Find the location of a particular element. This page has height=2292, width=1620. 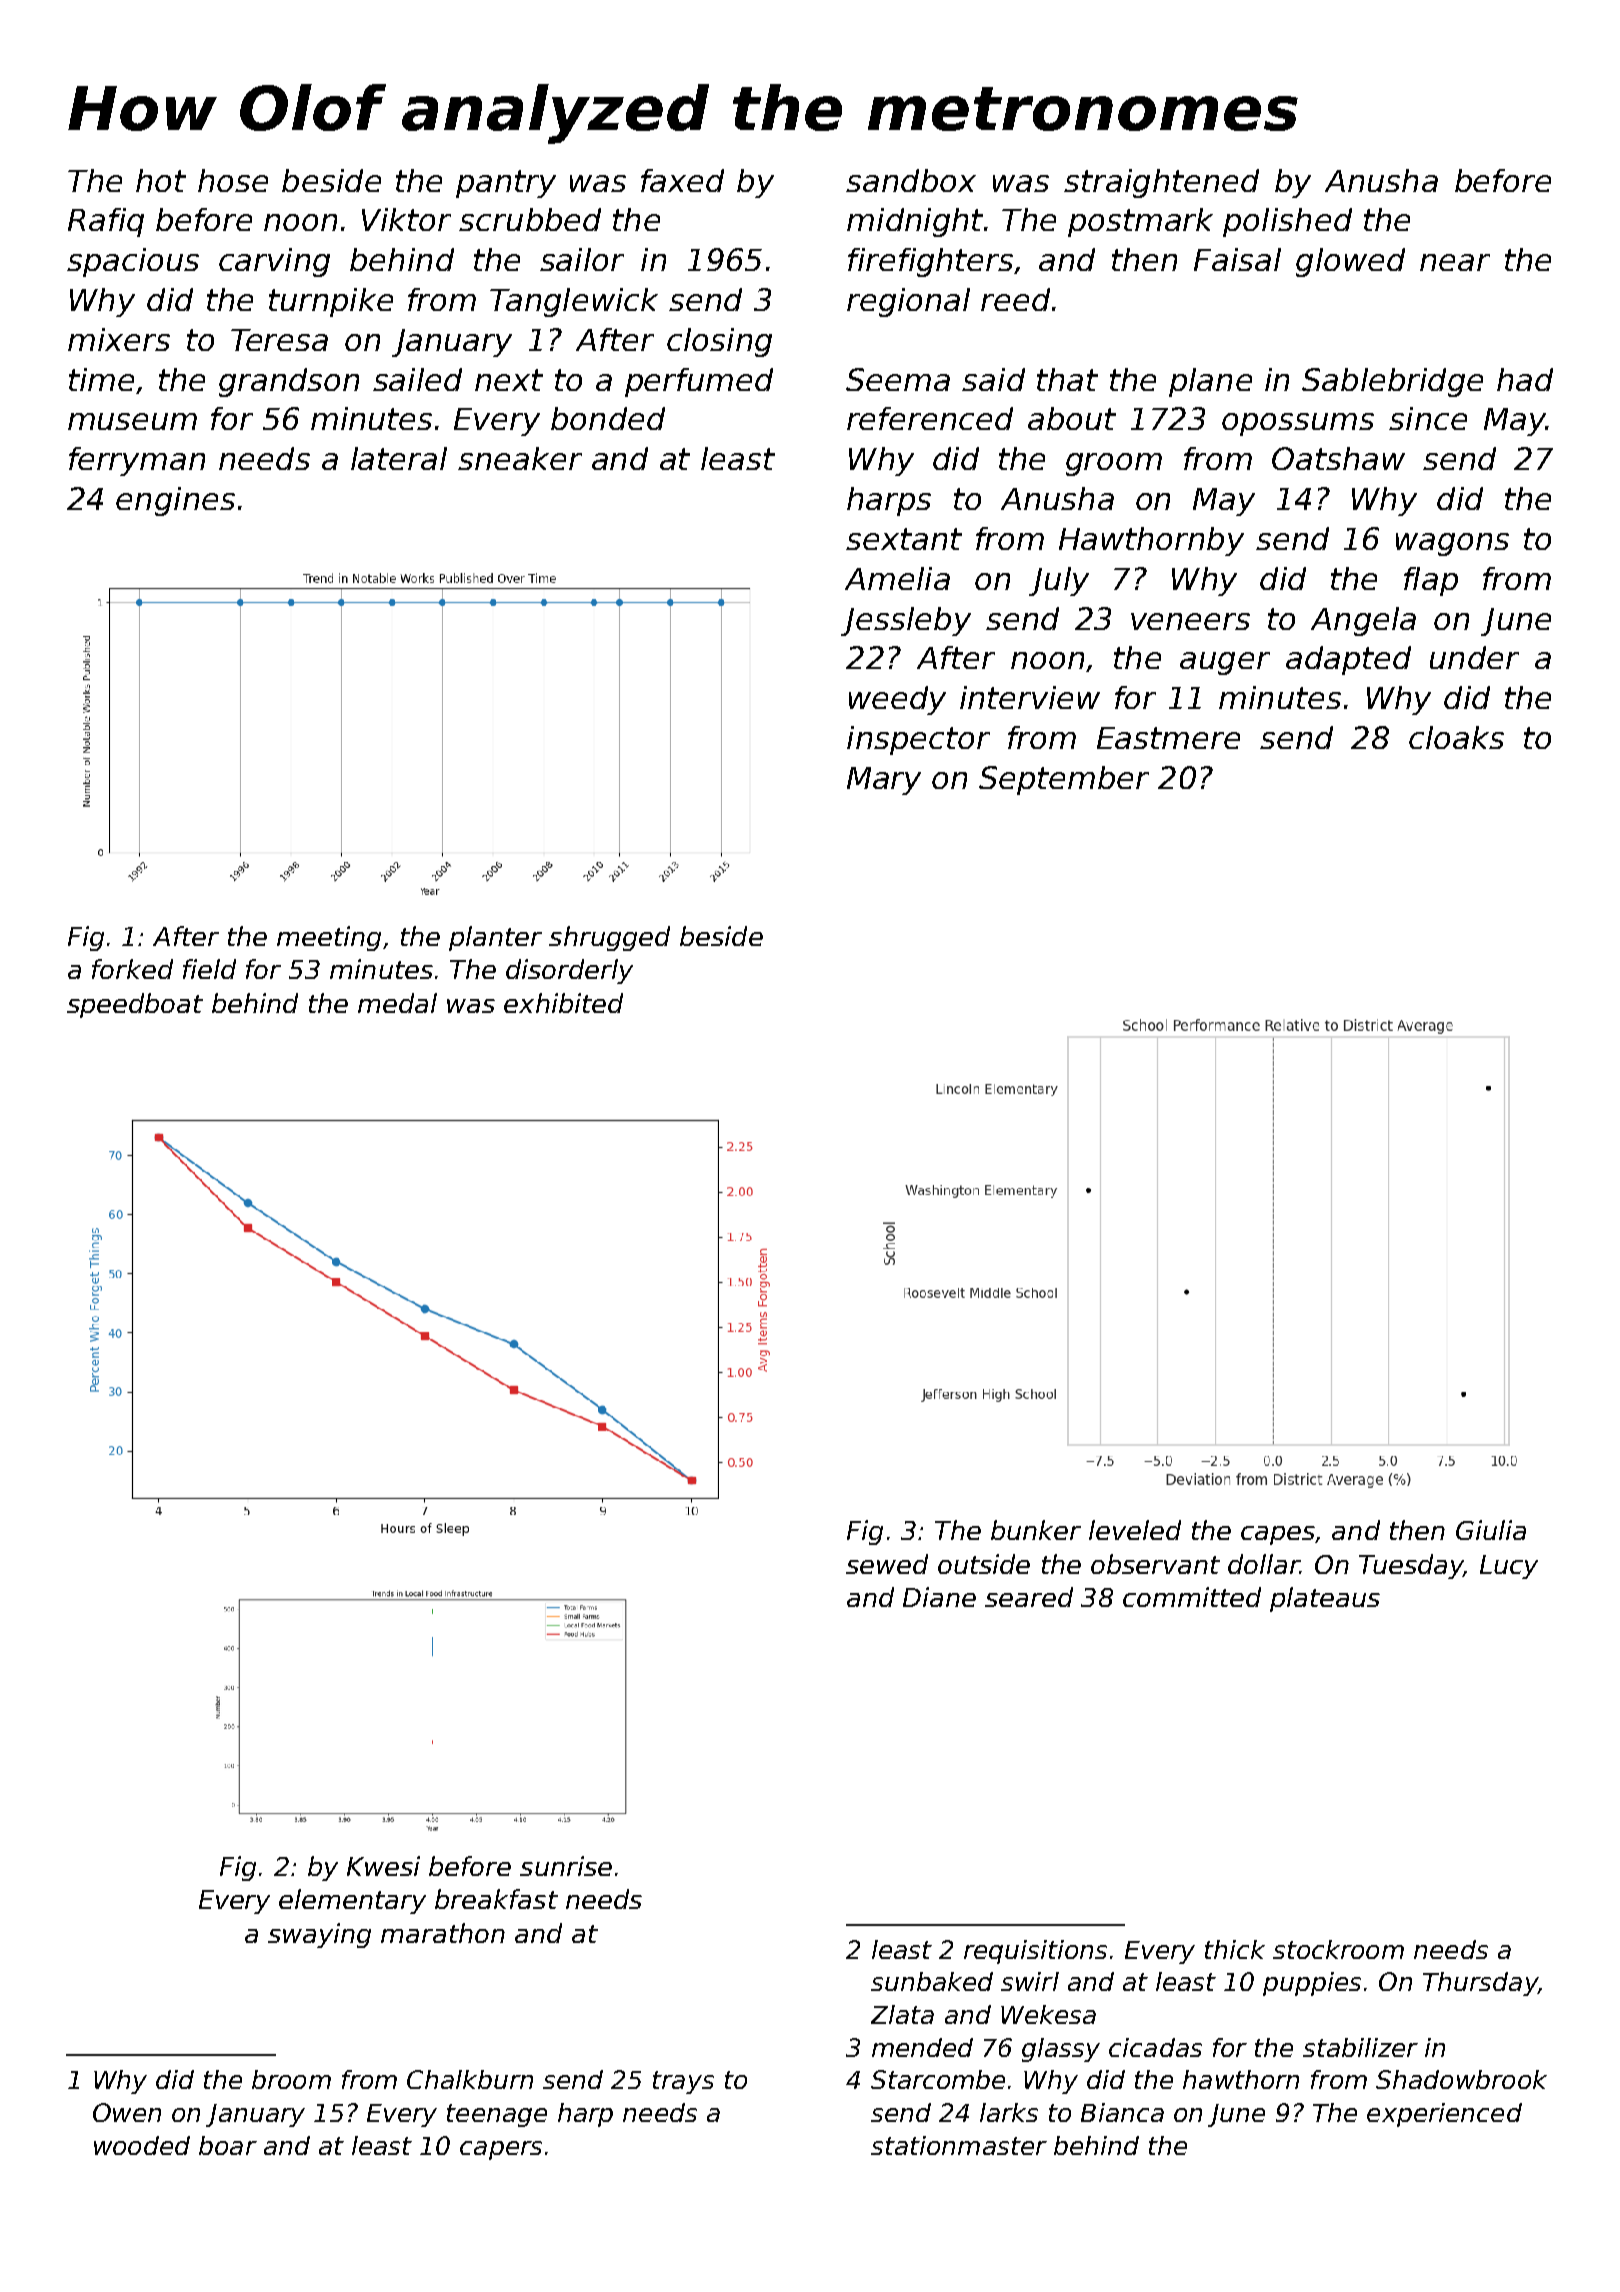

sextant is located at coordinates (904, 539).
